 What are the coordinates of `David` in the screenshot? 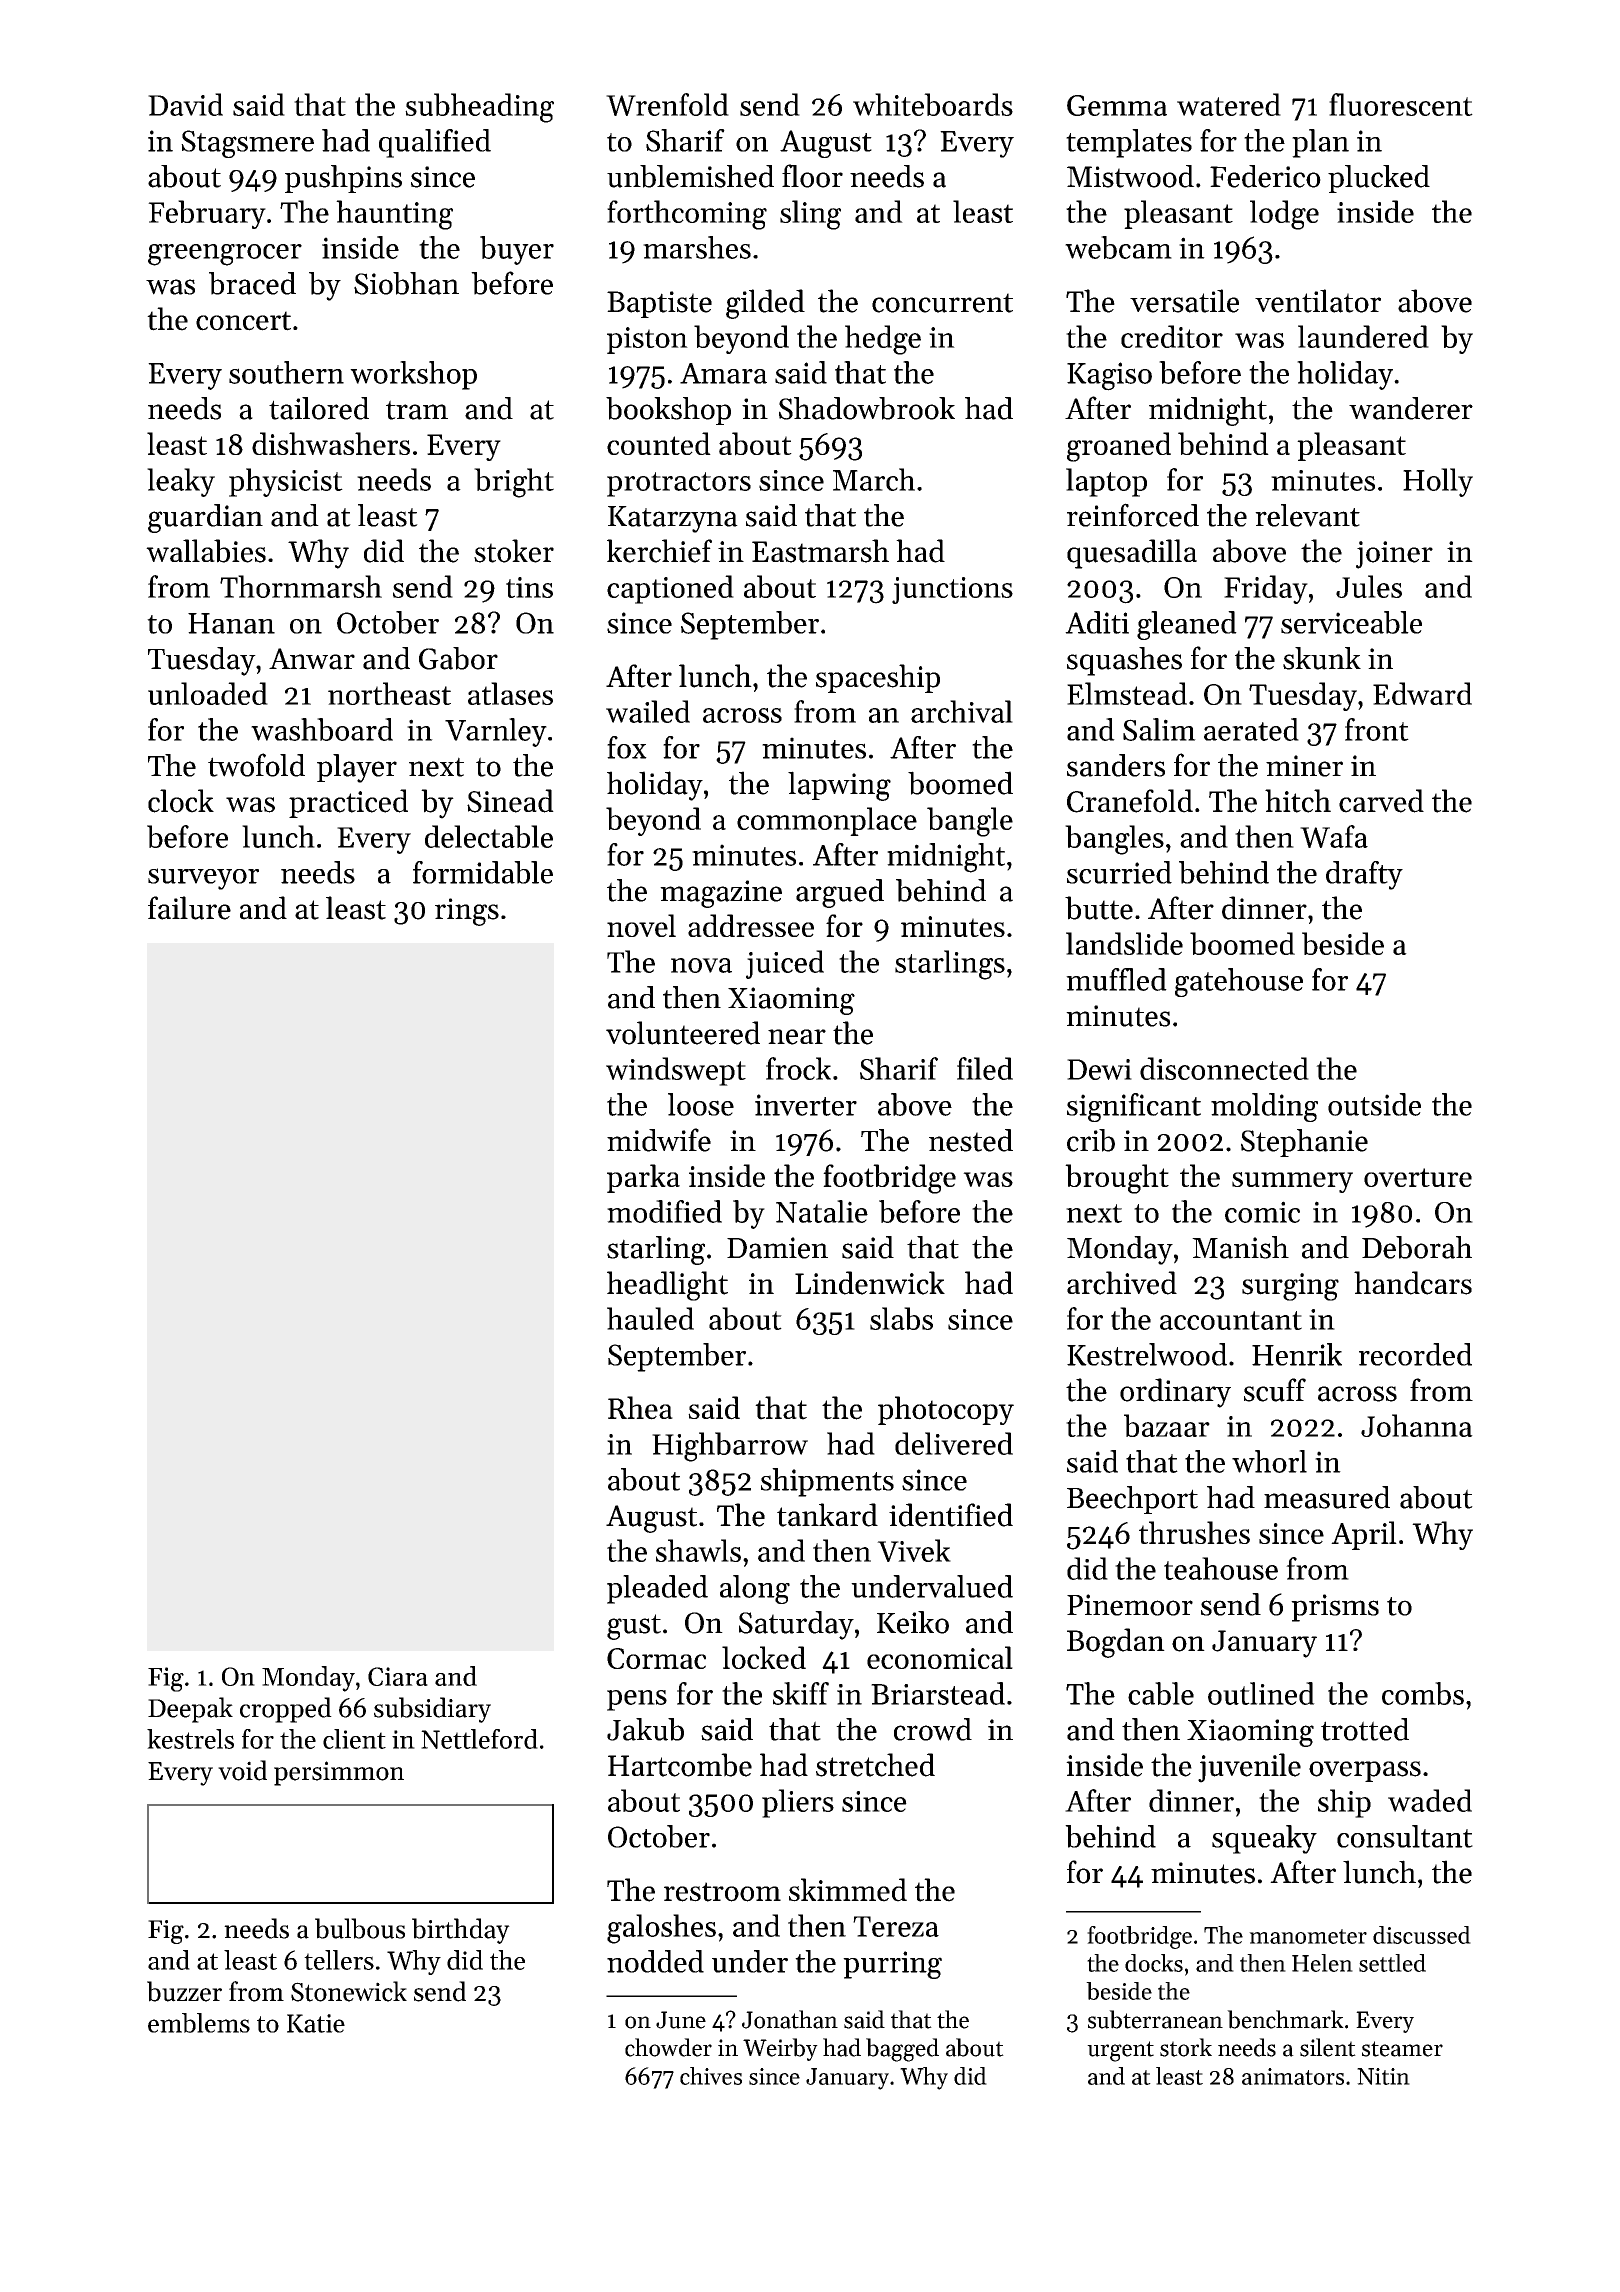 It's located at (185, 104).
